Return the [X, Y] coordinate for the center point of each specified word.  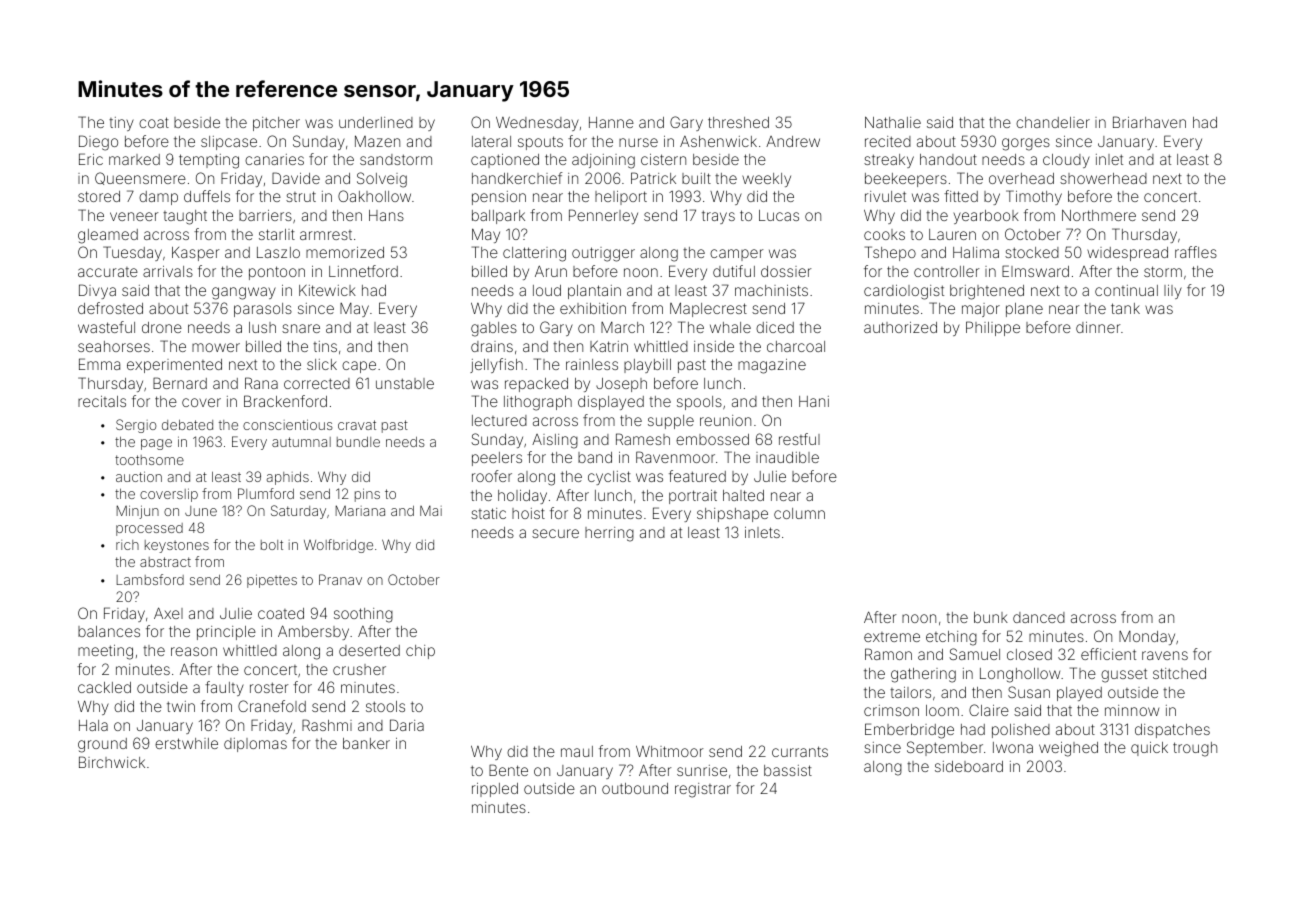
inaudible [787, 457]
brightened [987, 292]
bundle [358, 442]
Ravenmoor [675, 457]
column [799, 513]
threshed [738, 122]
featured [697, 476]
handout [948, 159]
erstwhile [186, 743]
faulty [224, 688]
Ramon [888, 654]
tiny [121, 124]
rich [127, 545]
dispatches [1172, 731]
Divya [97, 291]
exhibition [593, 308]
